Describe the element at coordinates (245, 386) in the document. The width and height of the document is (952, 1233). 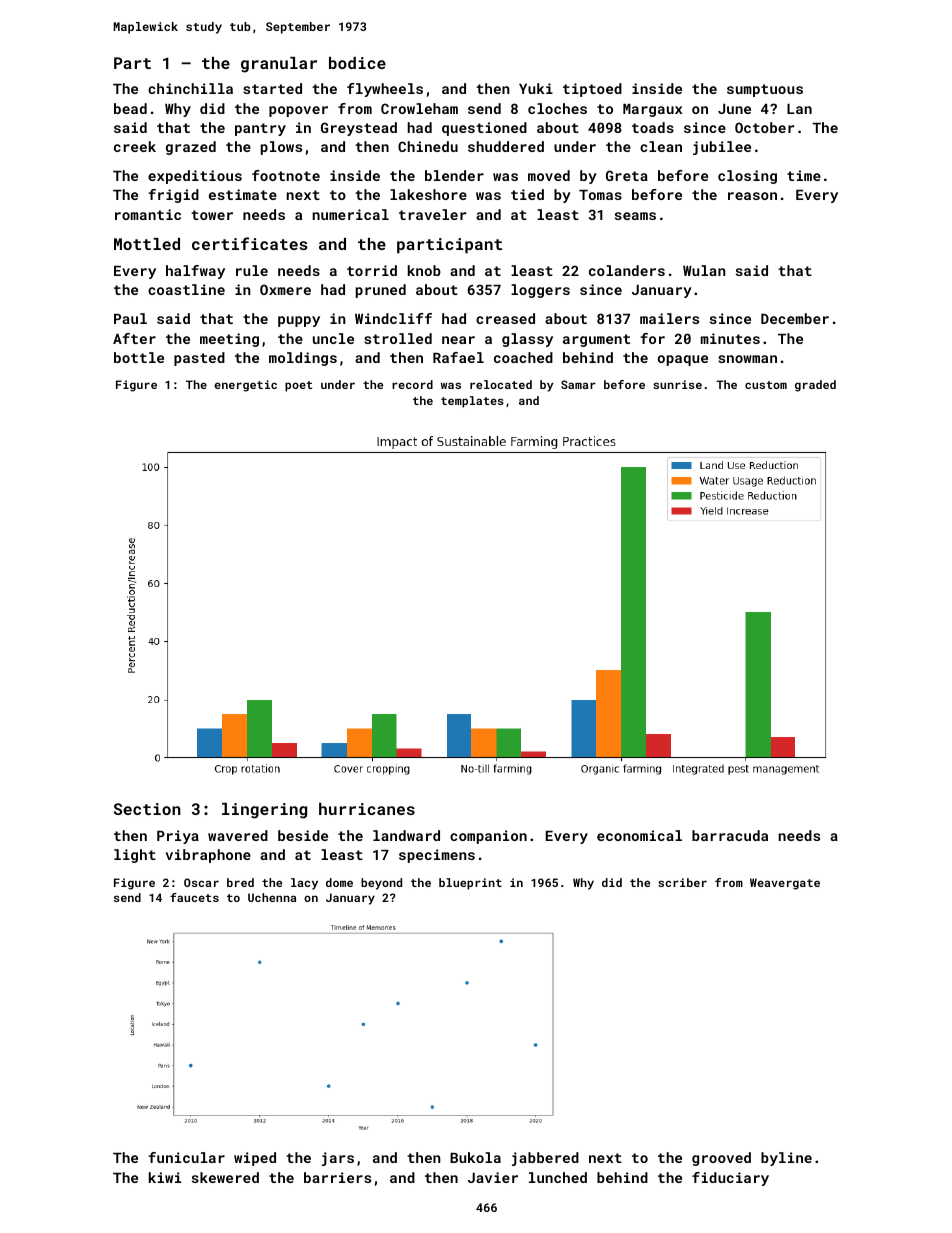
I see `energetic` at that location.
